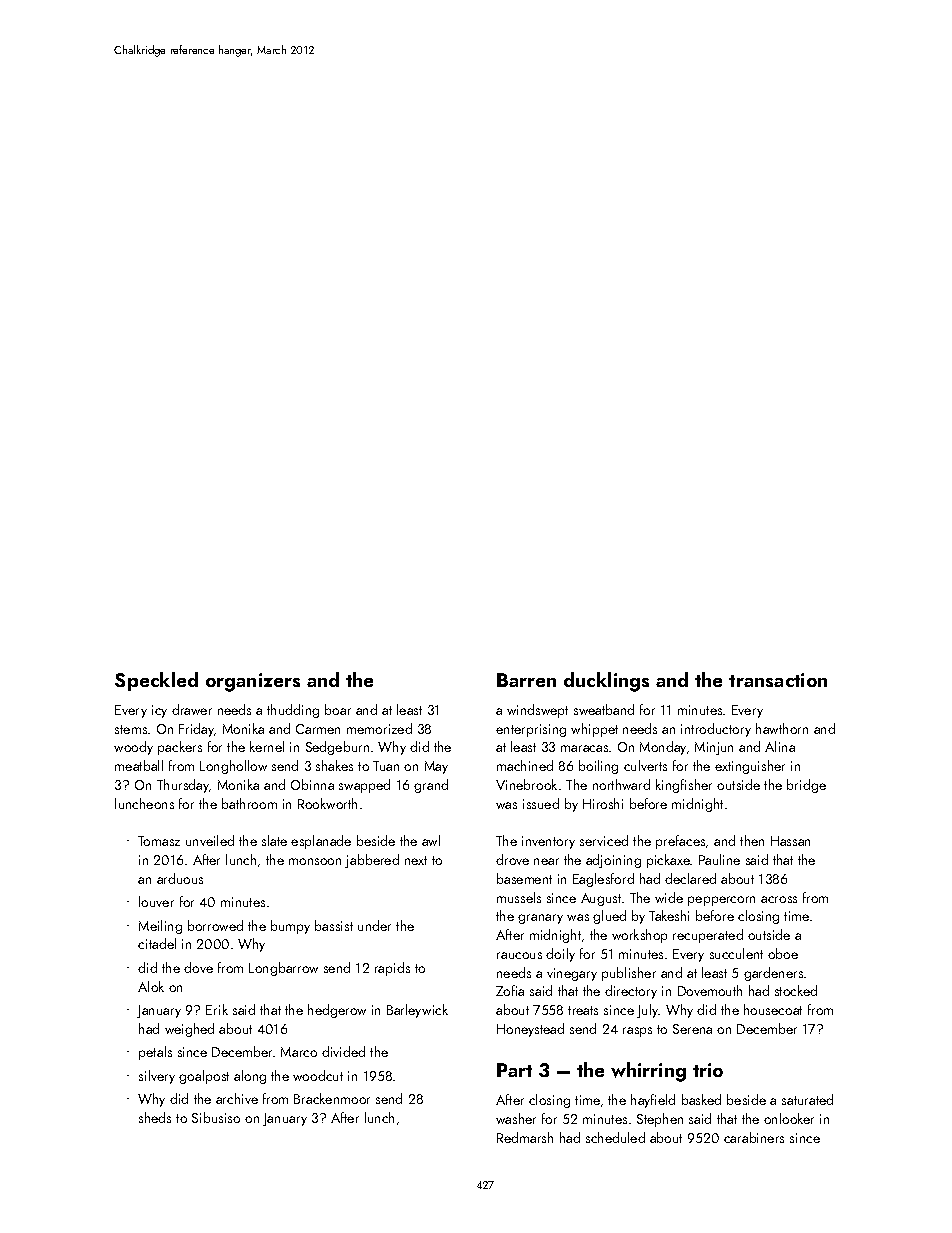  What do you see at coordinates (606, 682) in the screenshot?
I see `ducklings` at bounding box center [606, 682].
